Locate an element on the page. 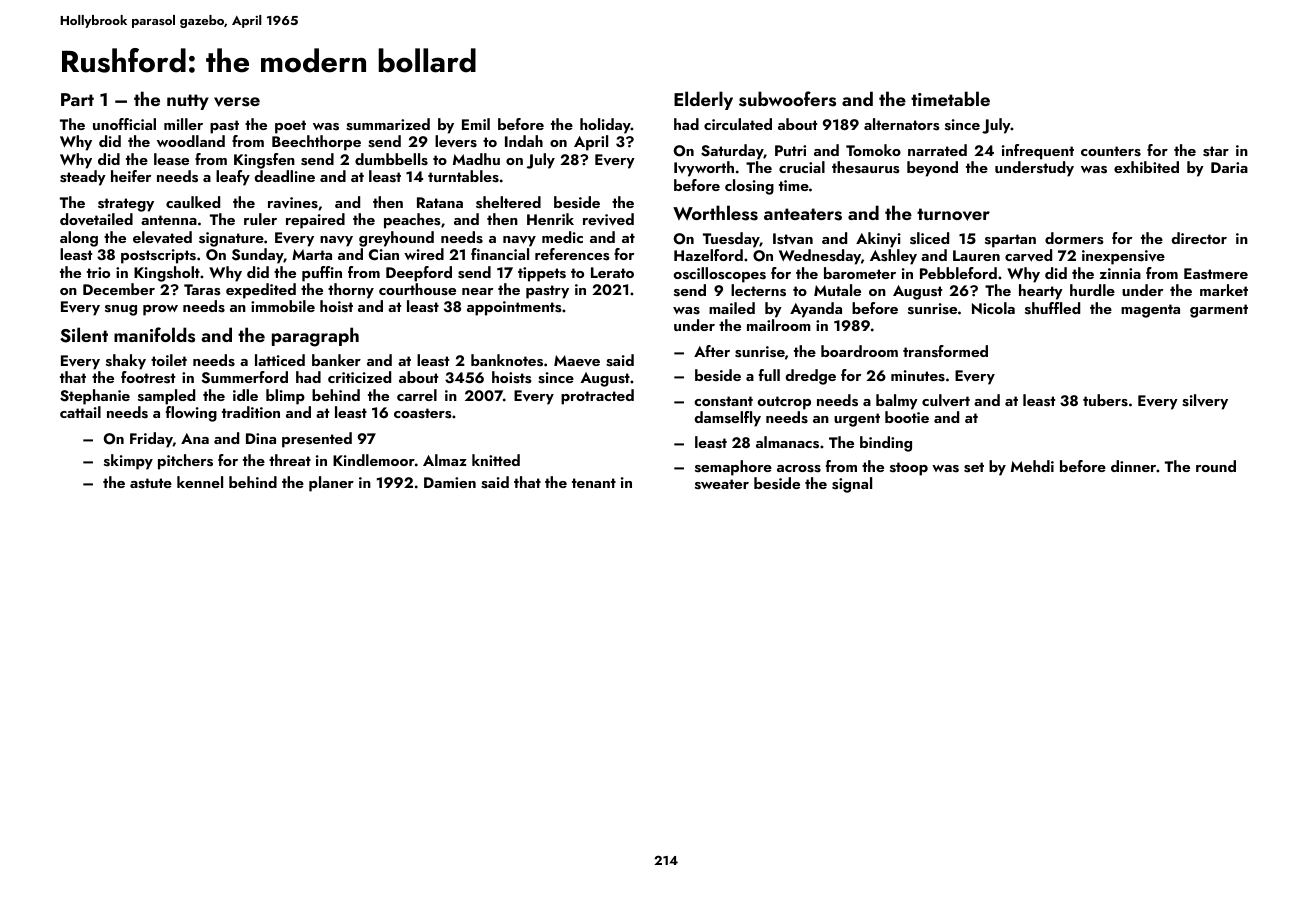 The width and height of the page is (1308, 924). outcrop is located at coordinates (784, 403).
